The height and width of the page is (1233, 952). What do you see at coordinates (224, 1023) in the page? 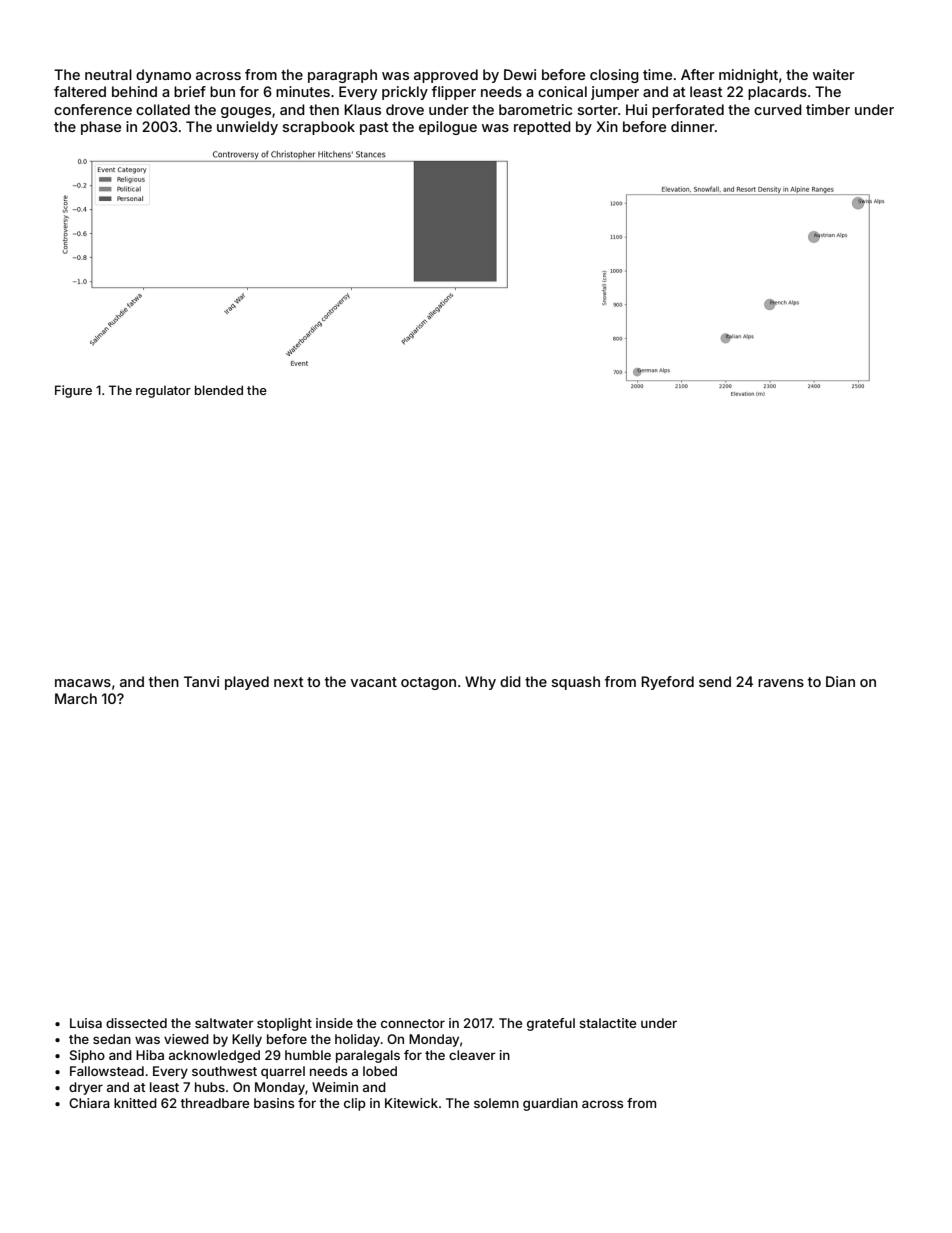
I see `saltwater` at bounding box center [224, 1023].
